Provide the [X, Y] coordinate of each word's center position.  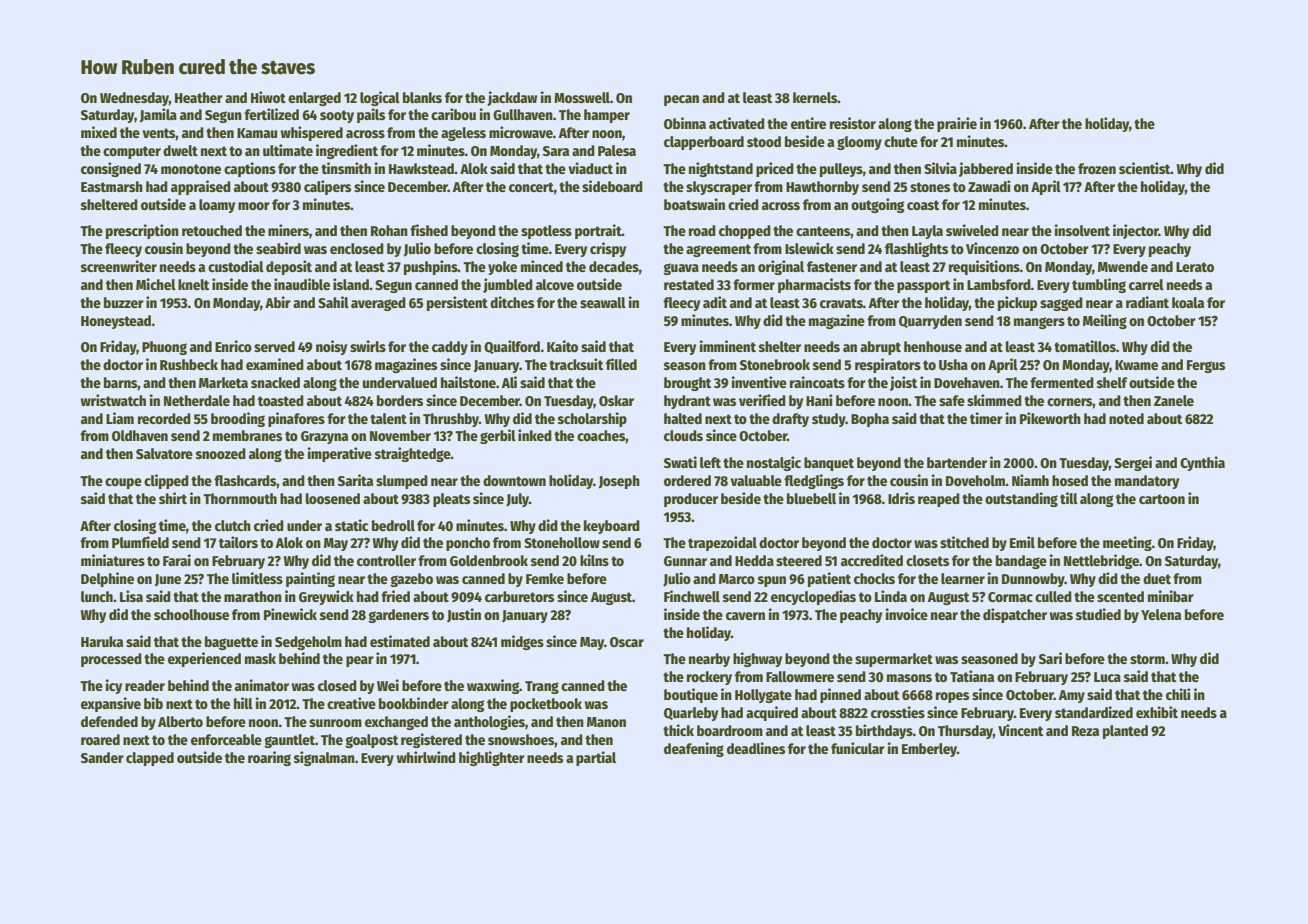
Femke [545, 578]
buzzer [124, 302]
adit [715, 302]
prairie [957, 124]
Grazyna [324, 437]
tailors [238, 542]
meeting [1127, 543]
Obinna [685, 123]
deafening [694, 749]
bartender [957, 462]
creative [351, 703]
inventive [759, 382]
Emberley [929, 750]
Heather [199, 97]
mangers [1039, 323]
